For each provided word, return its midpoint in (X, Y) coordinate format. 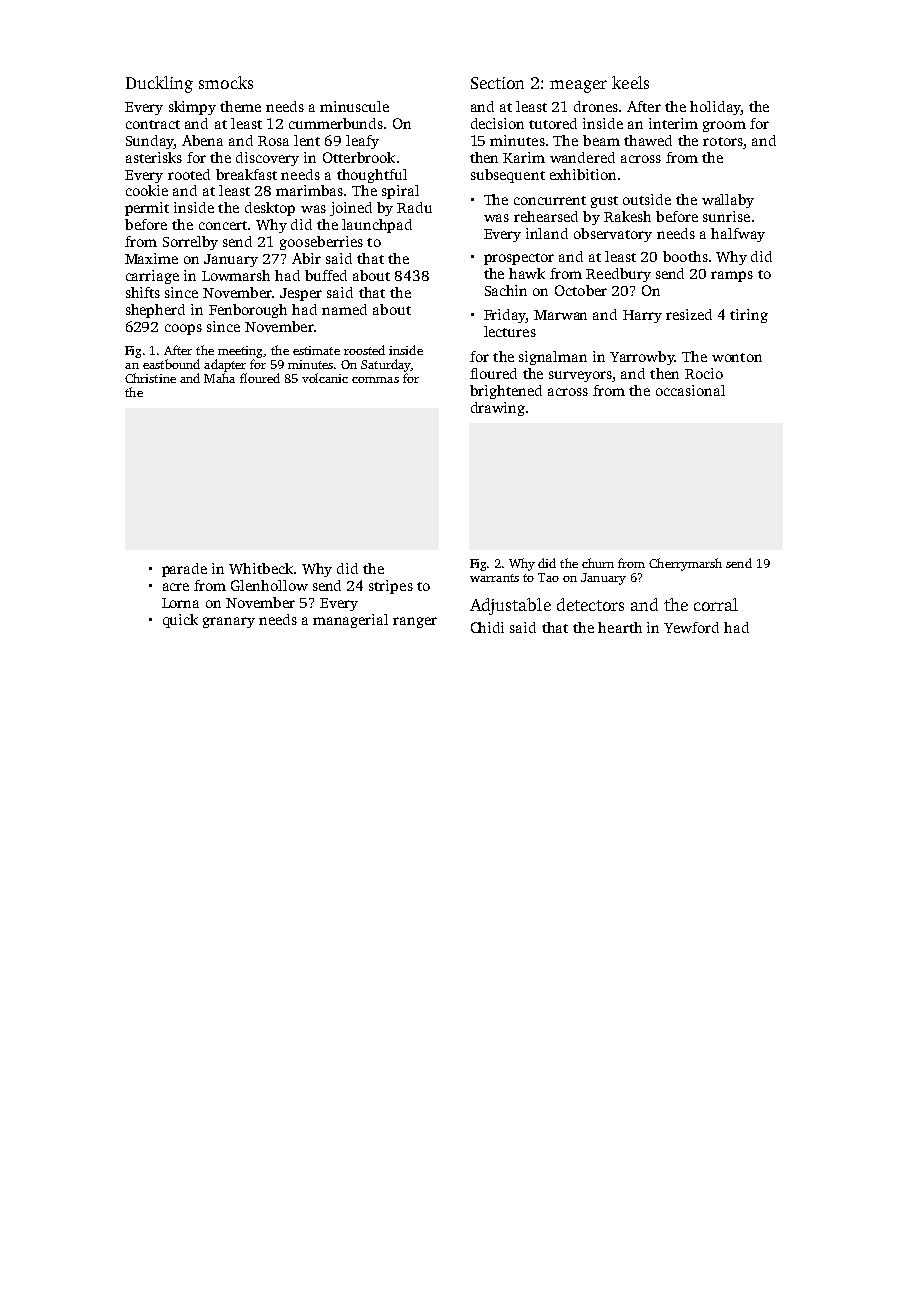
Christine (150, 378)
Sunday (150, 142)
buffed (326, 275)
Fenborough (248, 311)
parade (184, 570)
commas (375, 380)
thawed (648, 140)
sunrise (726, 216)
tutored (553, 123)
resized (689, 314)
